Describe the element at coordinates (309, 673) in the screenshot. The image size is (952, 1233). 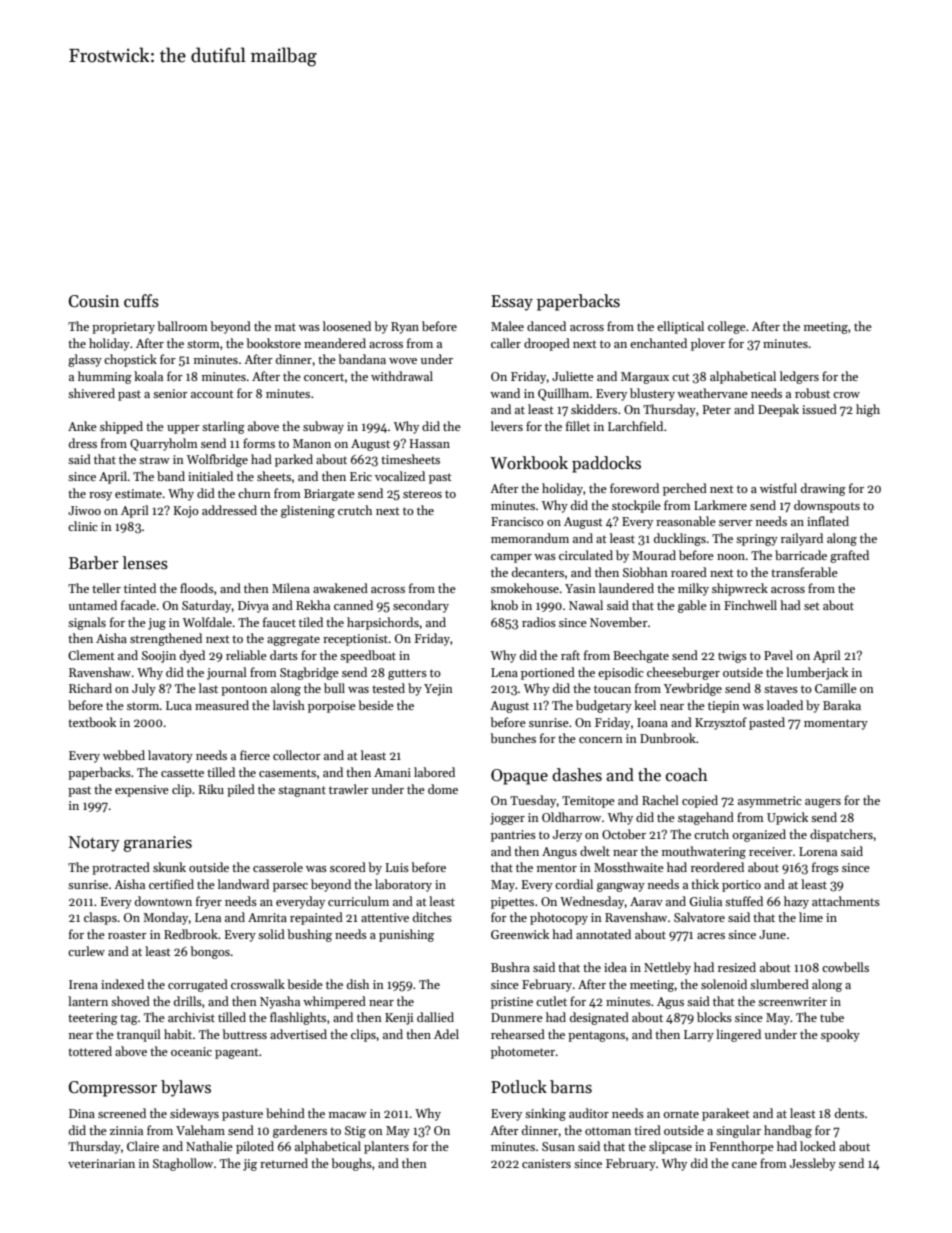
I see `Stagbridge` at that location.
